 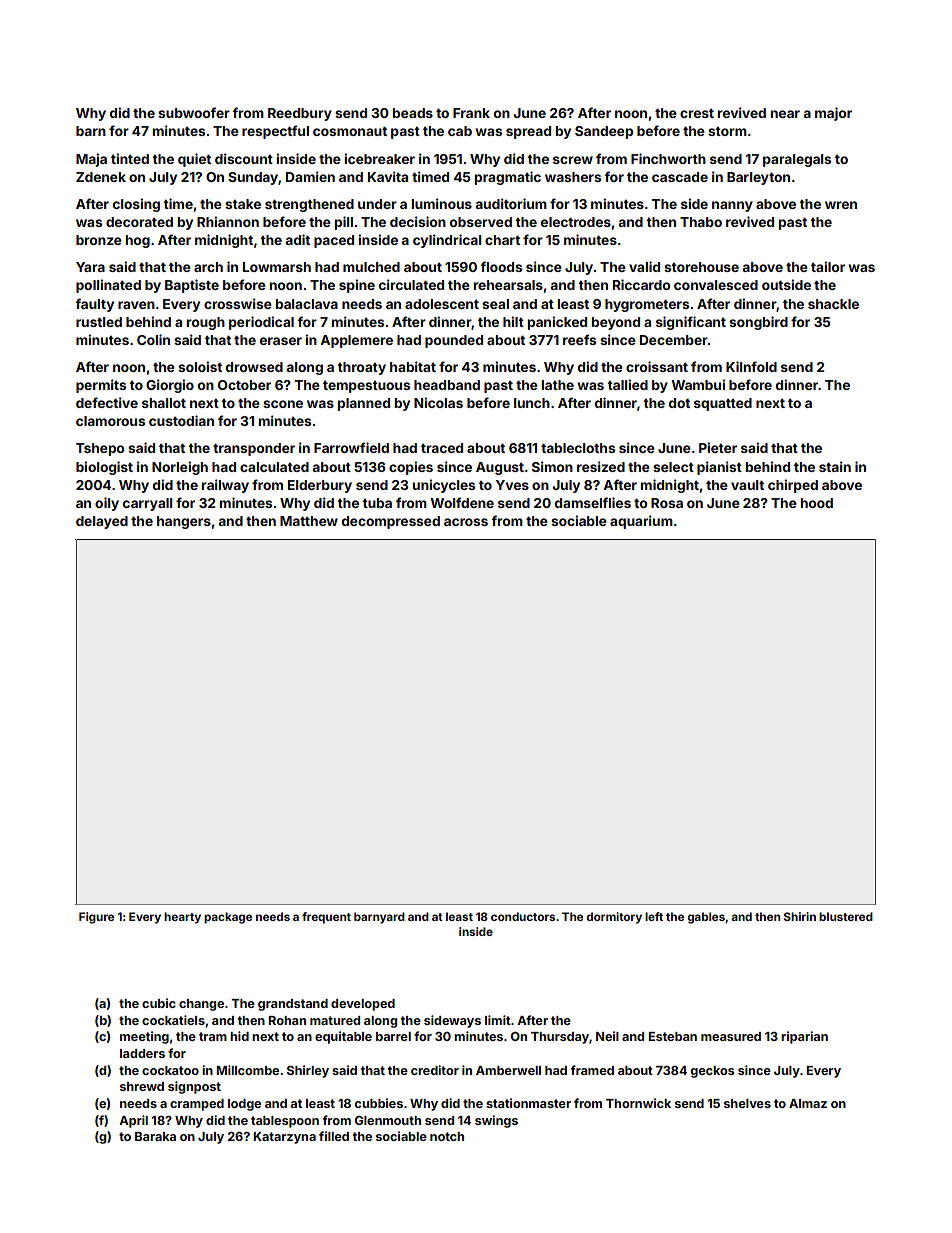 What do you see at coordinates (96, 918) in the document?
I see `Figure` at bounding box center [96, 918].
